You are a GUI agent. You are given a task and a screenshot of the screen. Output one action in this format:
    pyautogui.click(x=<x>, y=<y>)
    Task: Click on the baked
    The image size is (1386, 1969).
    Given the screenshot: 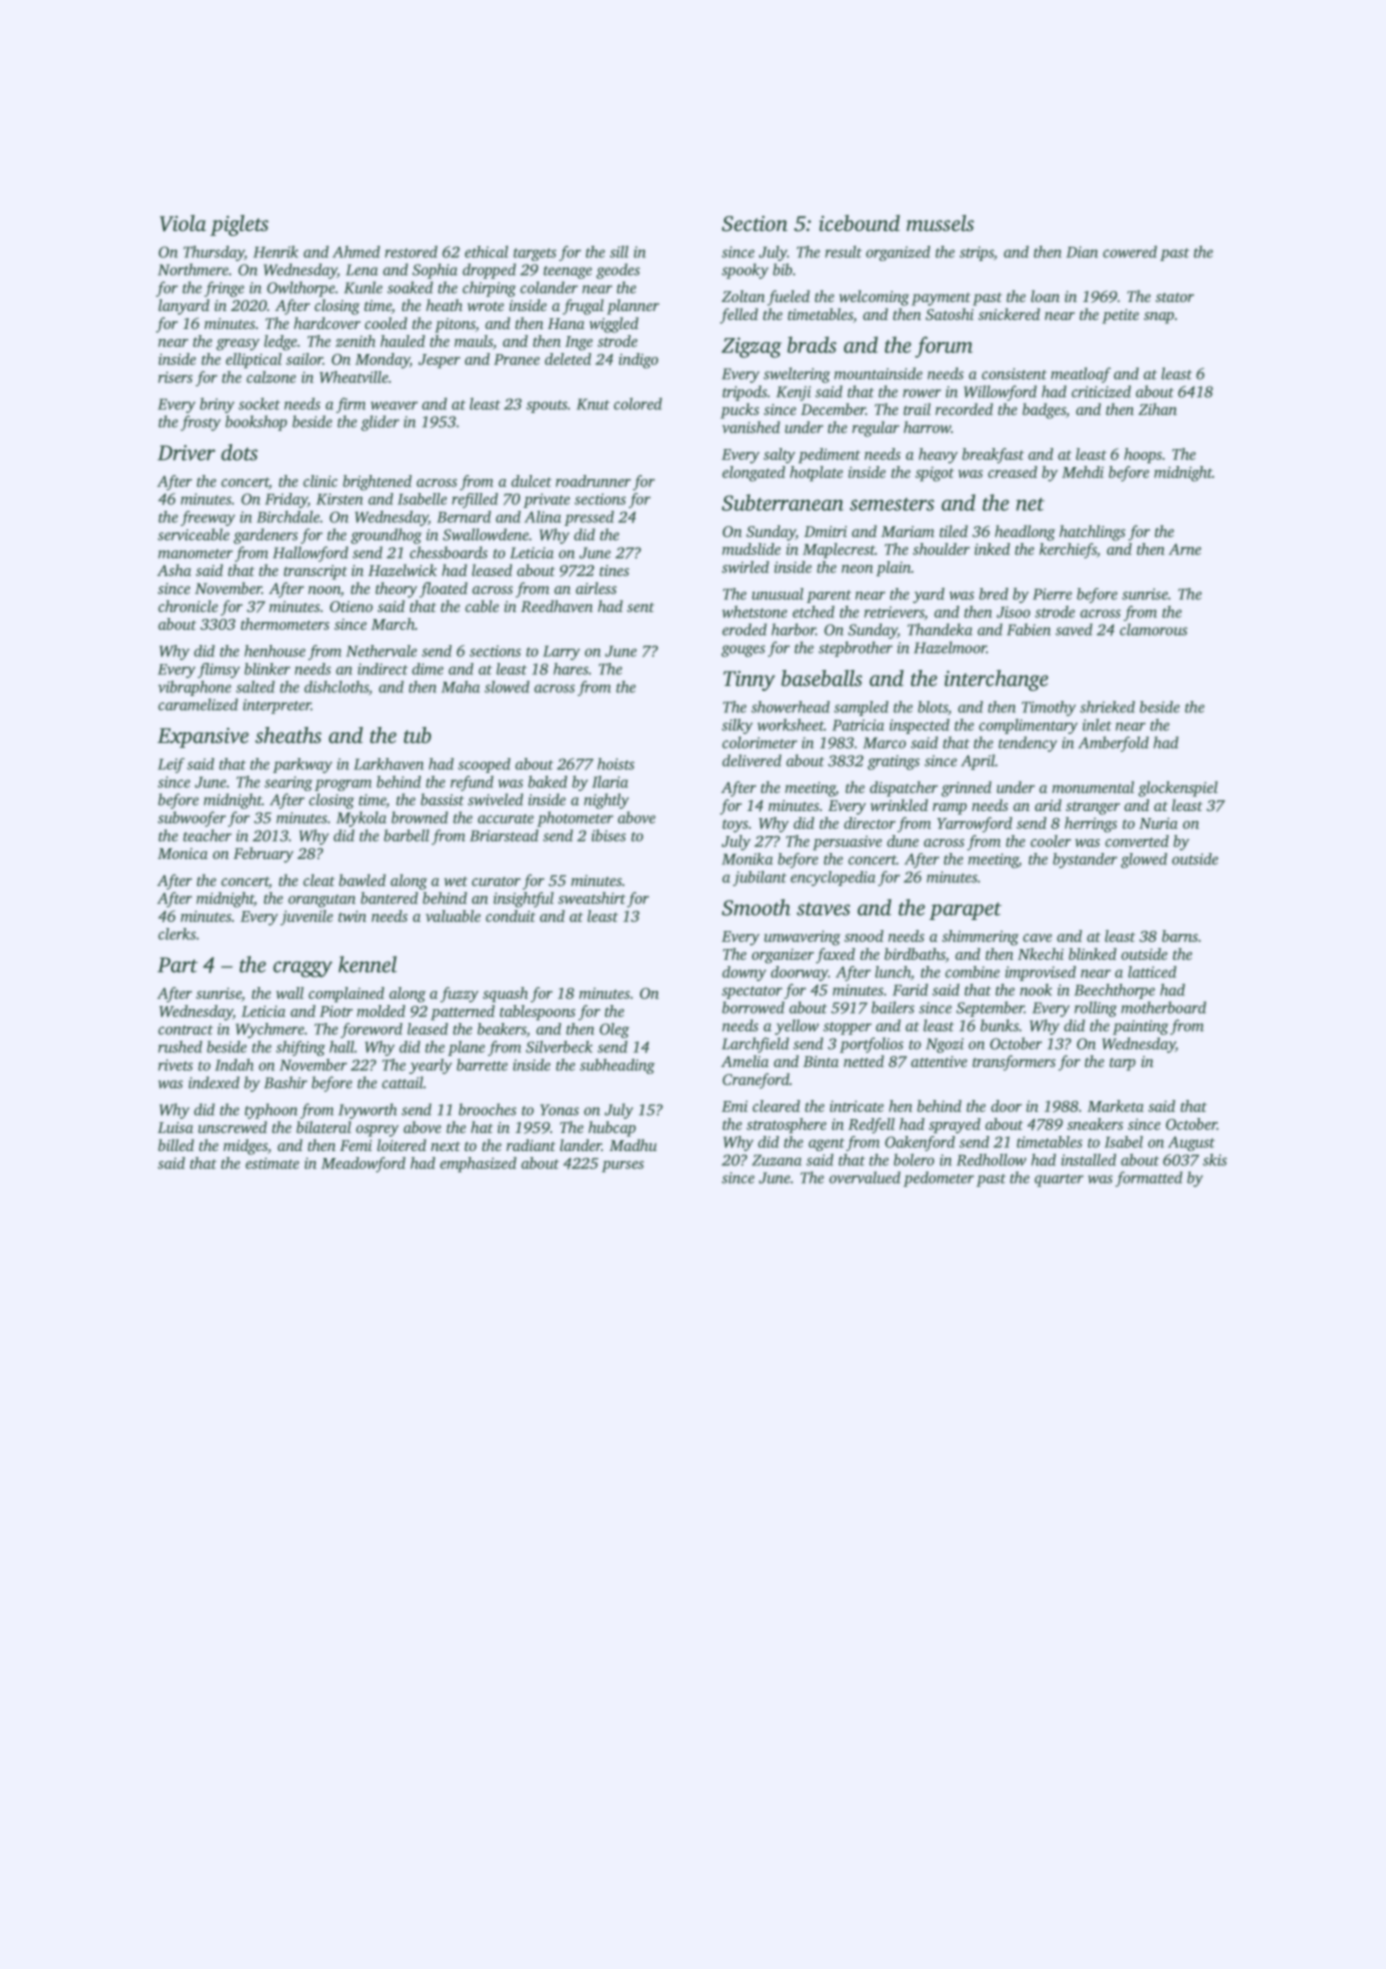 What is the action you would take?
    pyautogui.click(x=547, y=782)
